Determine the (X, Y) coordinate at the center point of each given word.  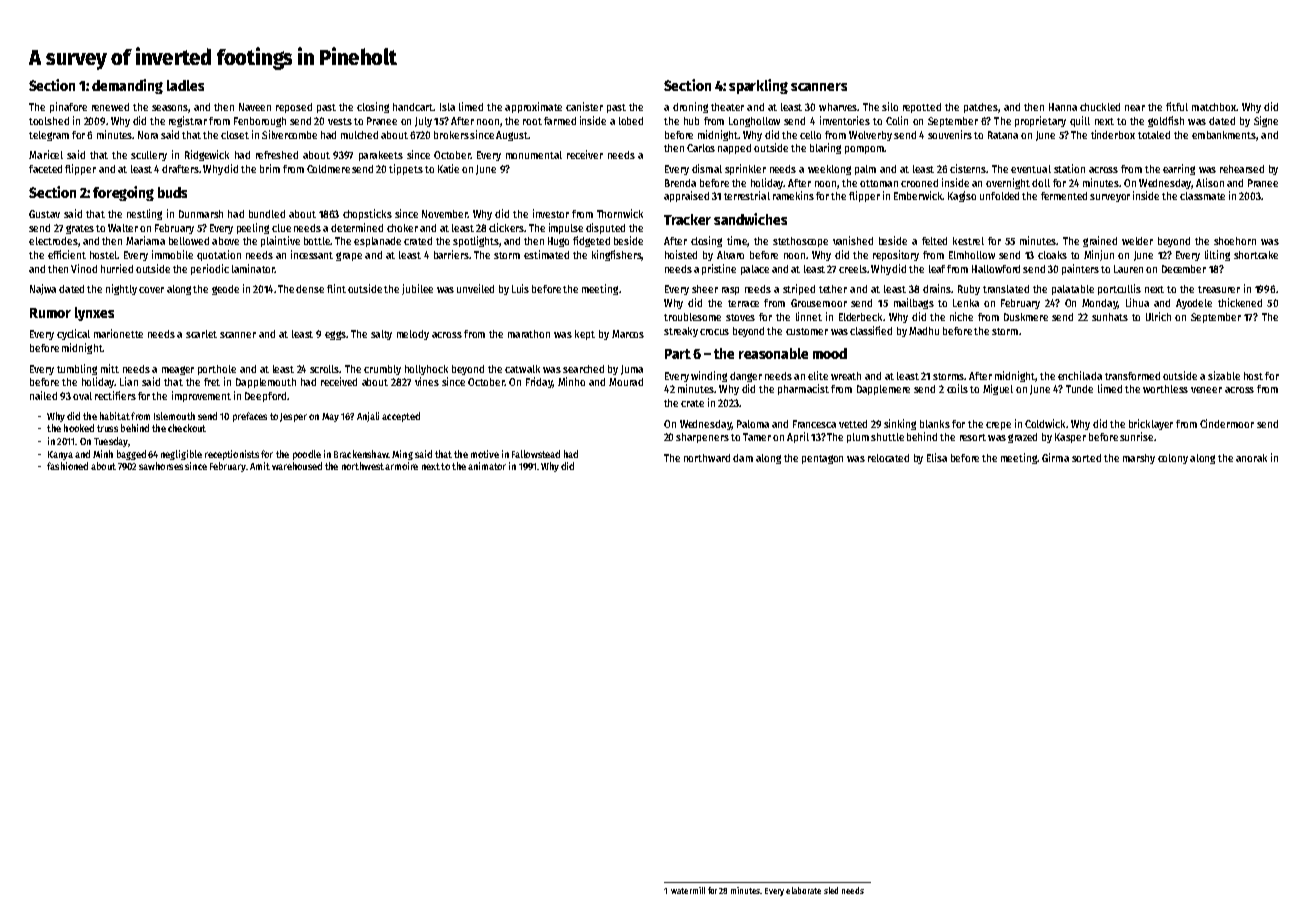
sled (831, 890)
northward (707, 458)
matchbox (1214, 107)
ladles (185, 85)
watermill (688, 890)
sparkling (758, 86)
